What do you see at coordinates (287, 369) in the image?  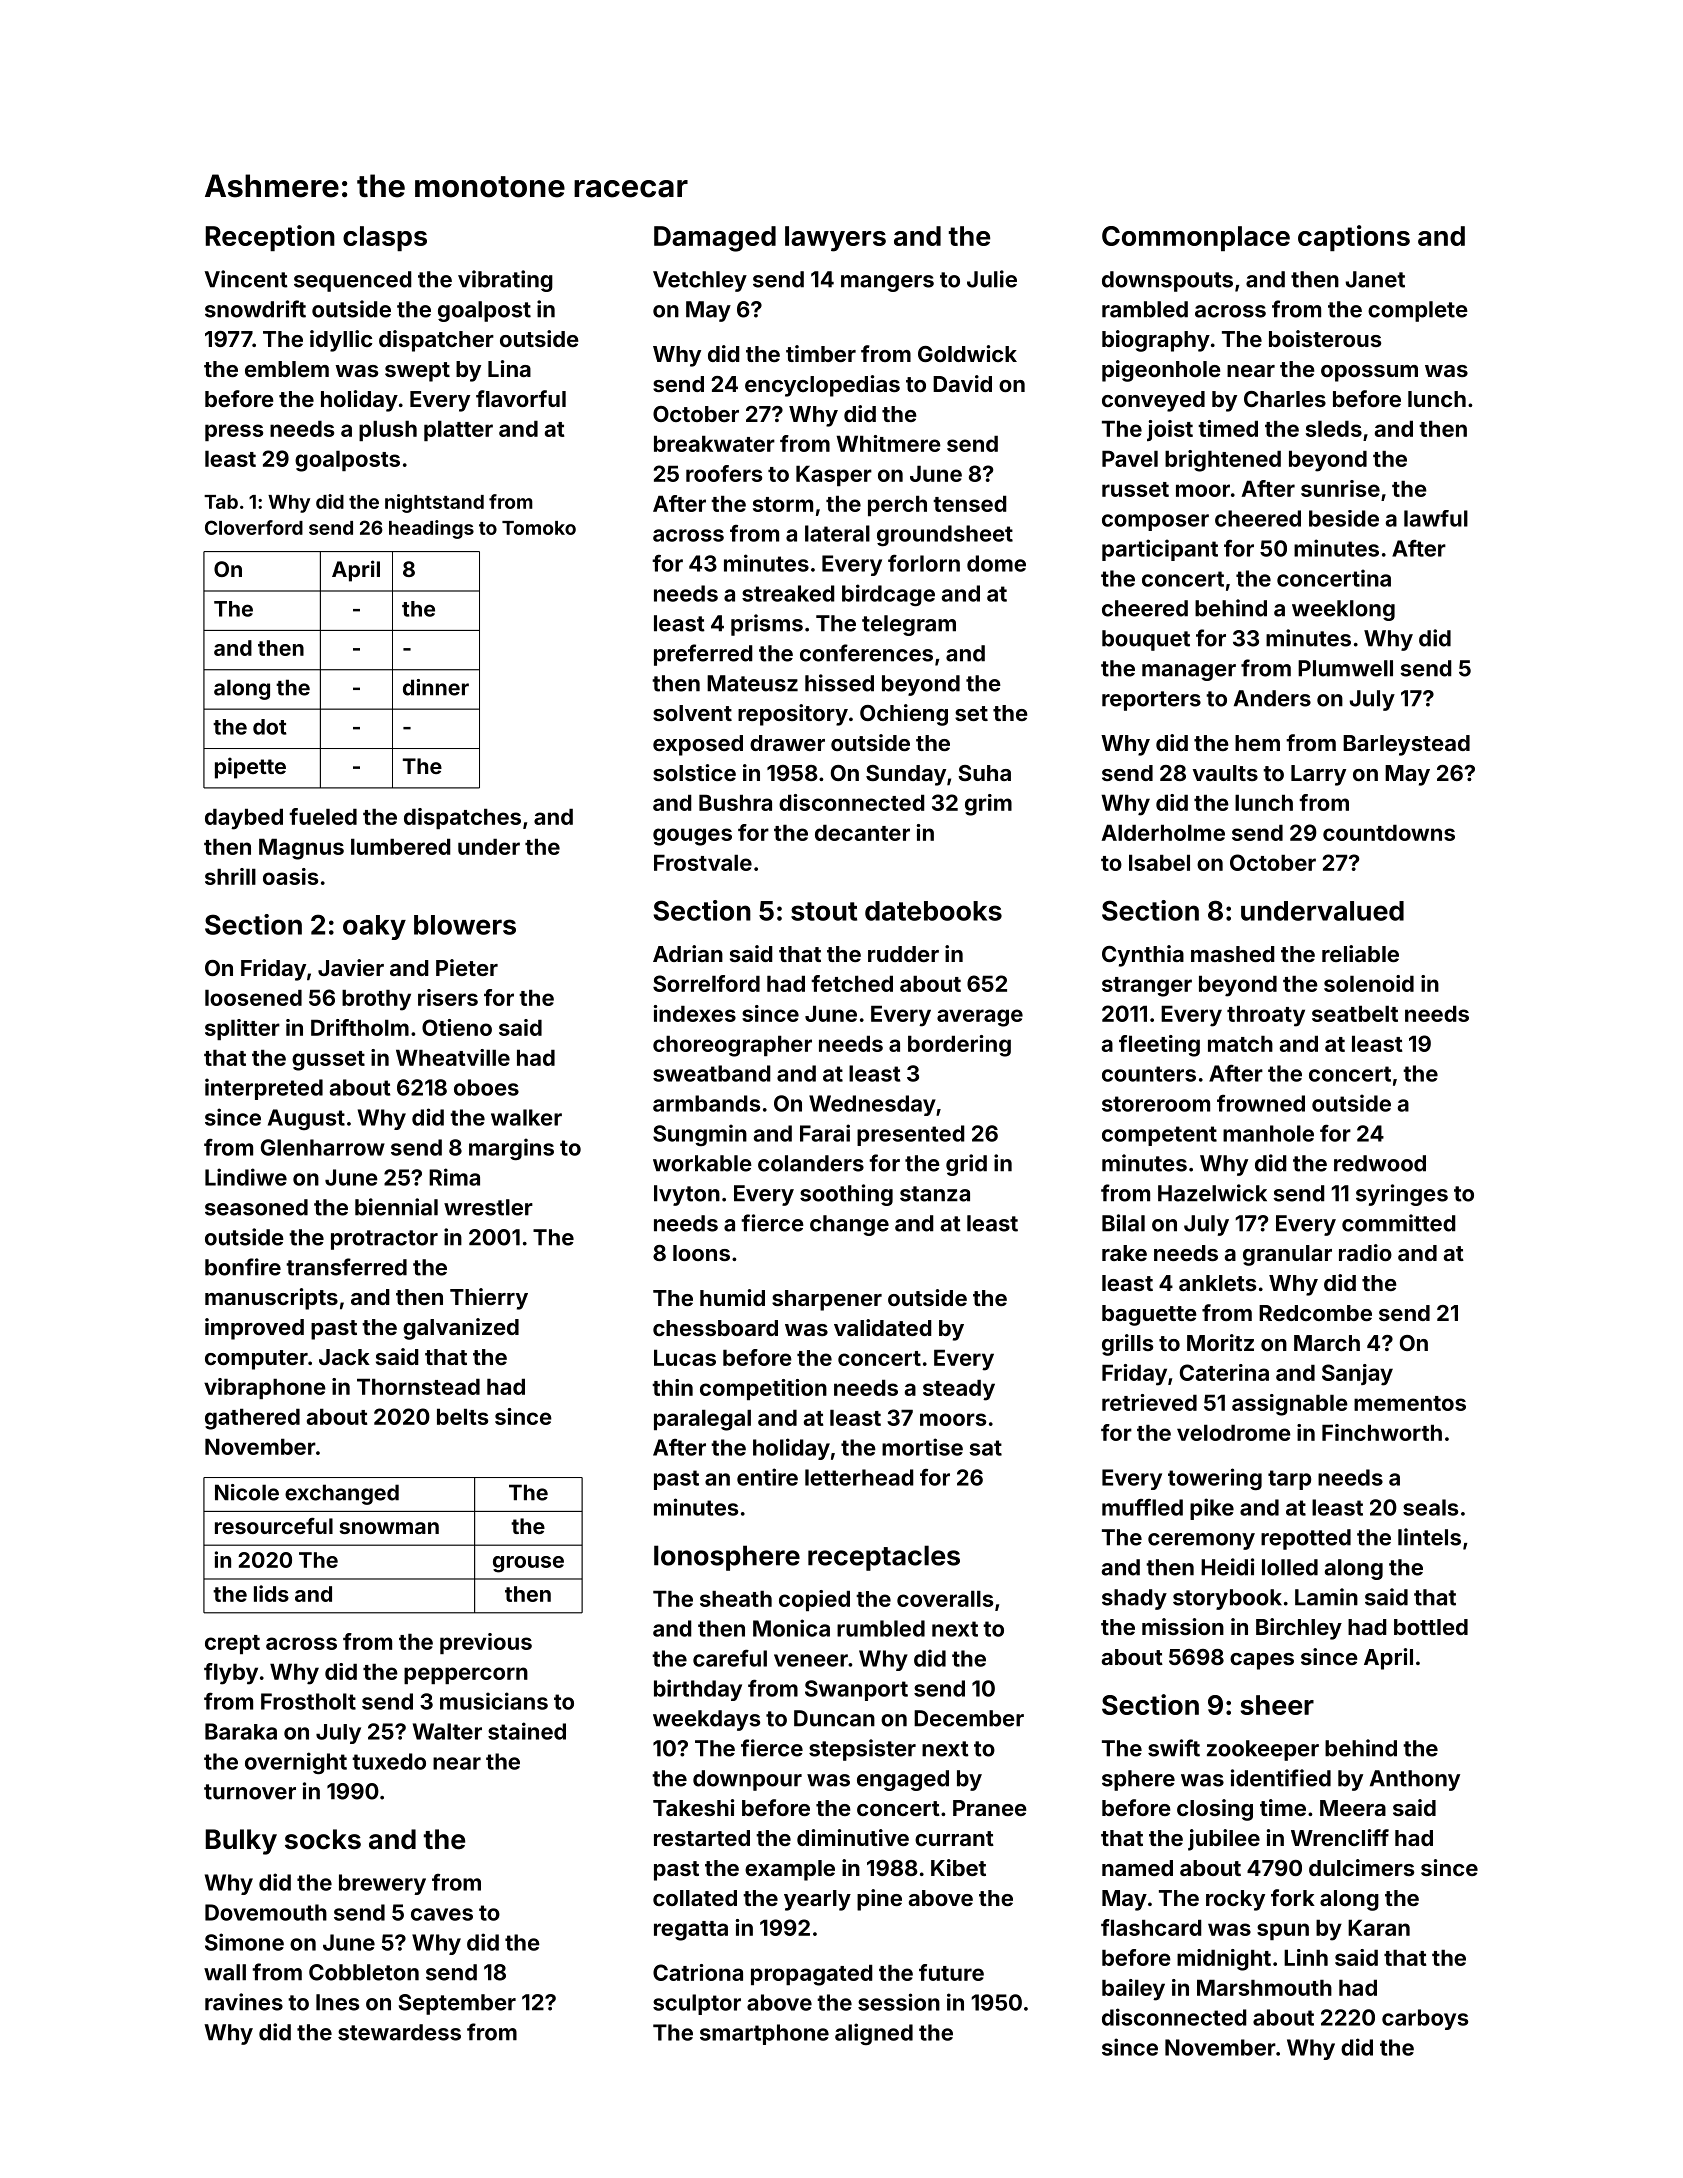 I see `emblem` at bounding box center [287, 369].
